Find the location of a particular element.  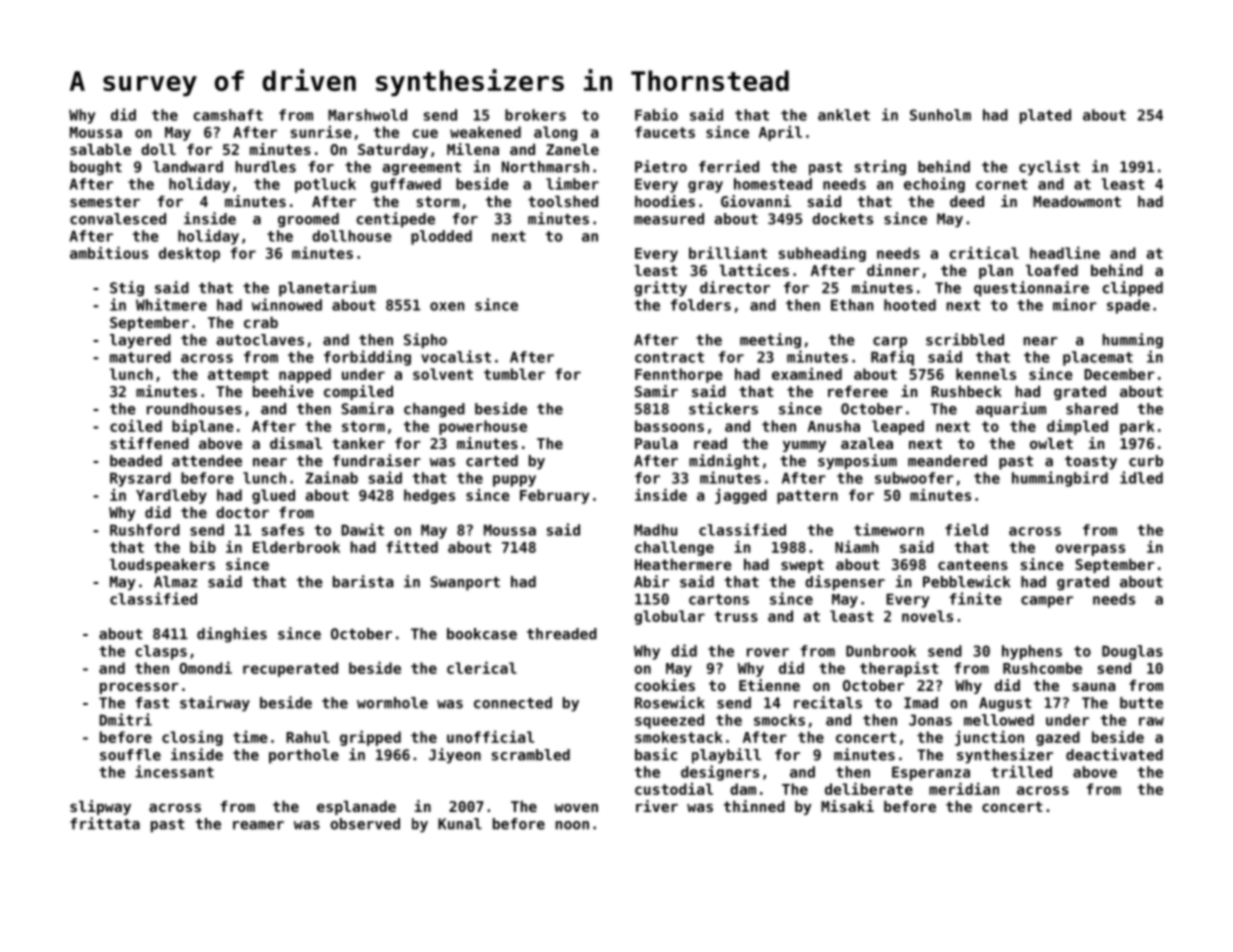

challenge is located at coordinates (674, 548).
